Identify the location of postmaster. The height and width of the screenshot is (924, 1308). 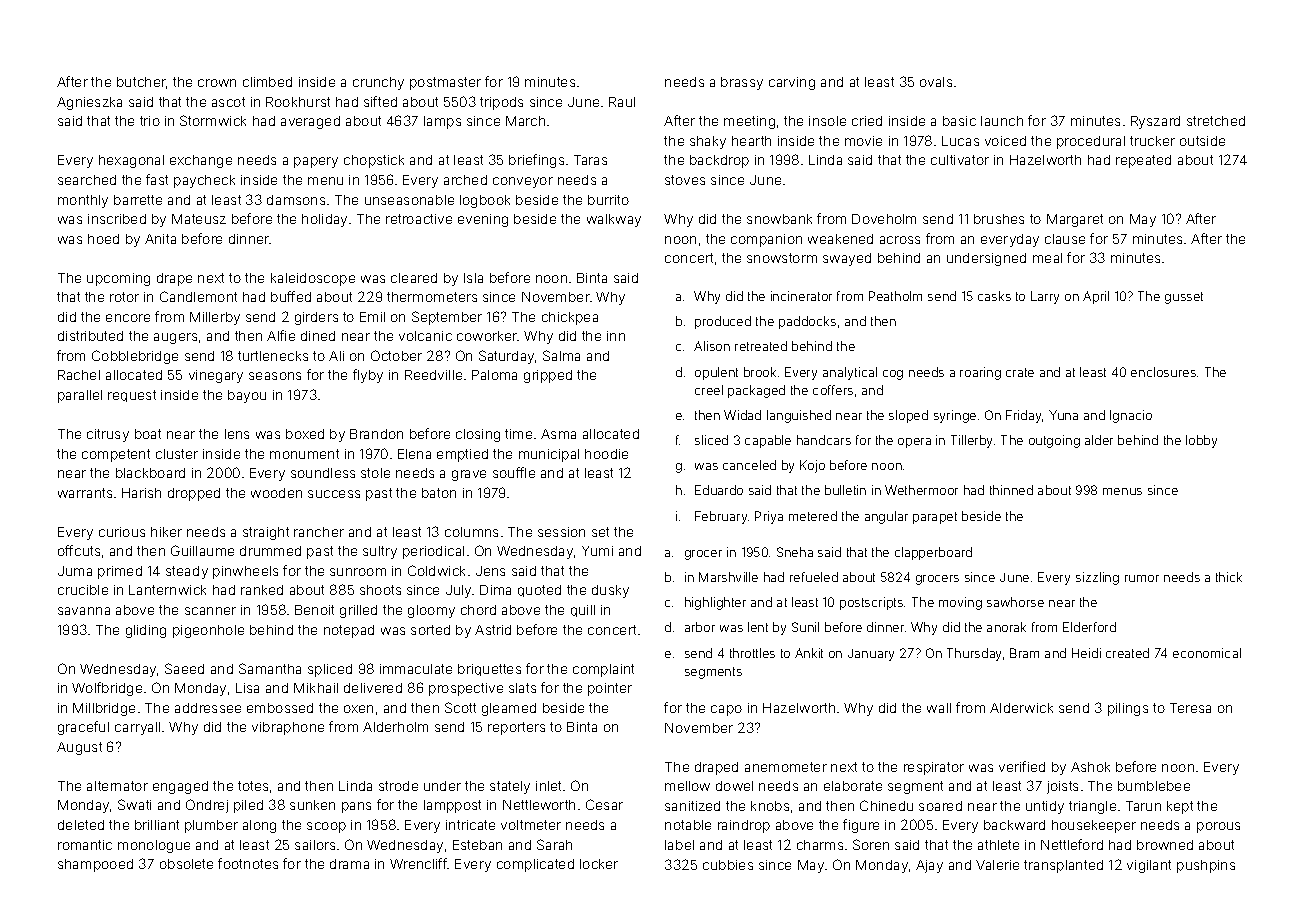
(445, 83).
